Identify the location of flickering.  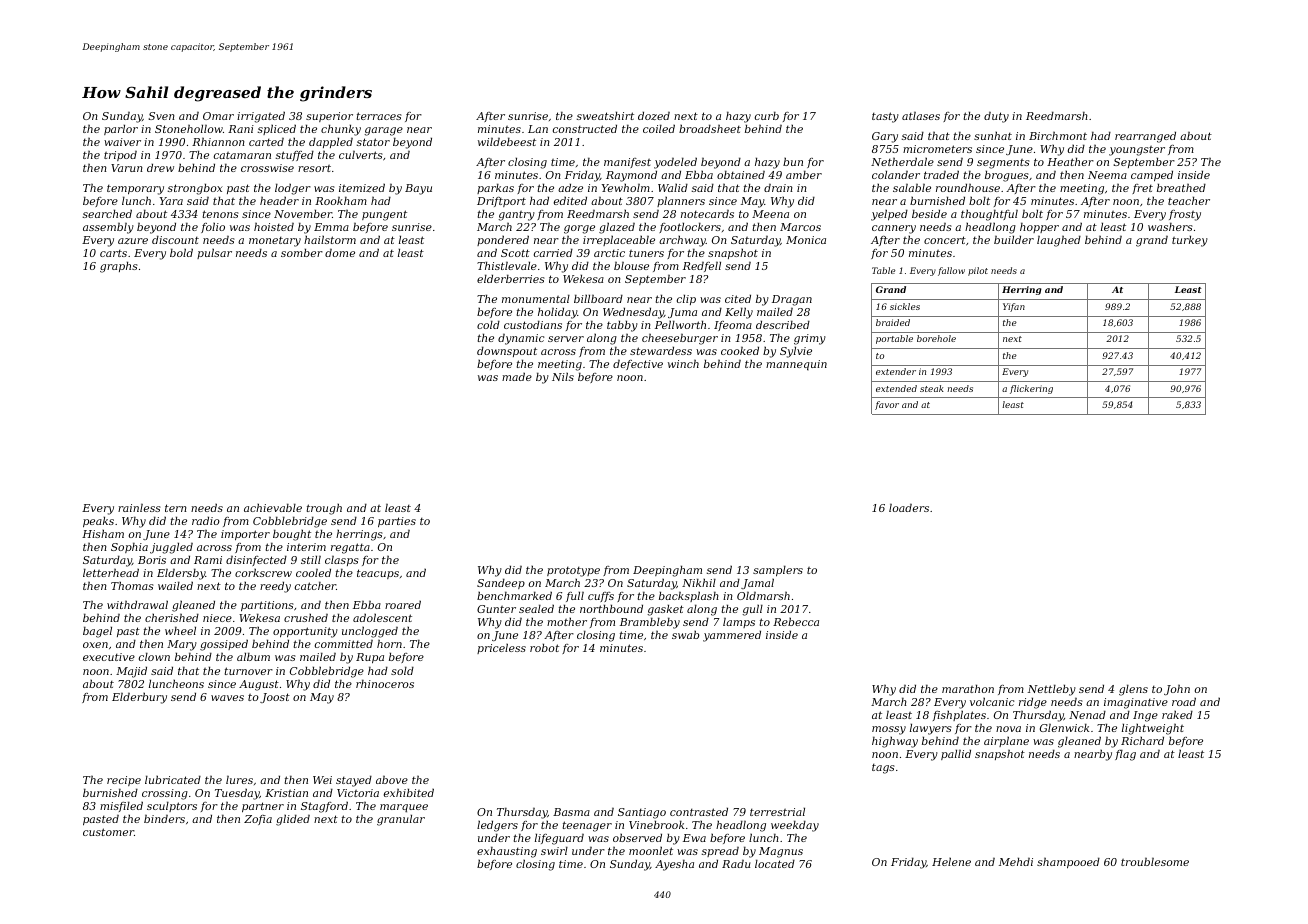
(1031, 389).
